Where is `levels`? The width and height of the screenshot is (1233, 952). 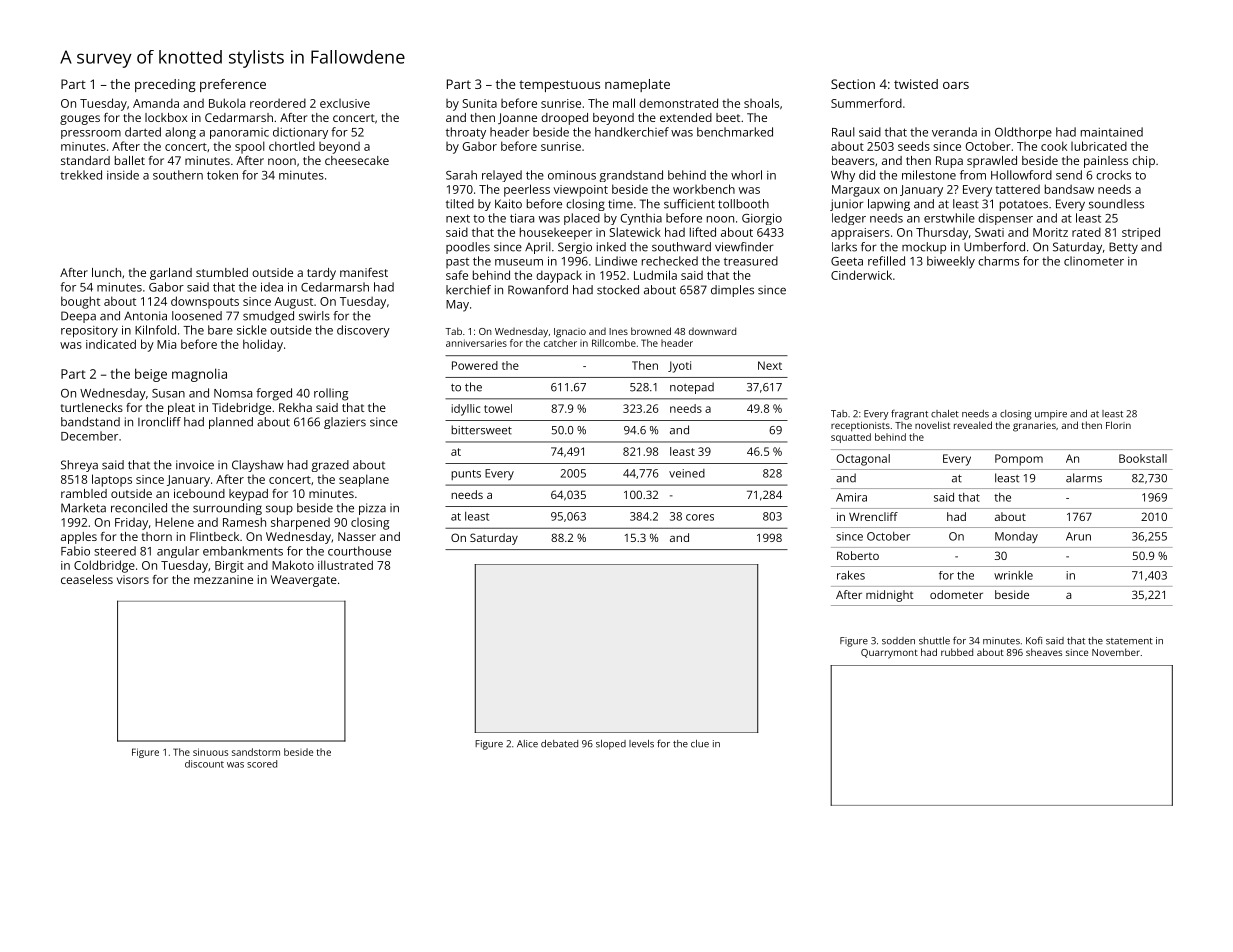 levels is located at coordinates (641, 744).
